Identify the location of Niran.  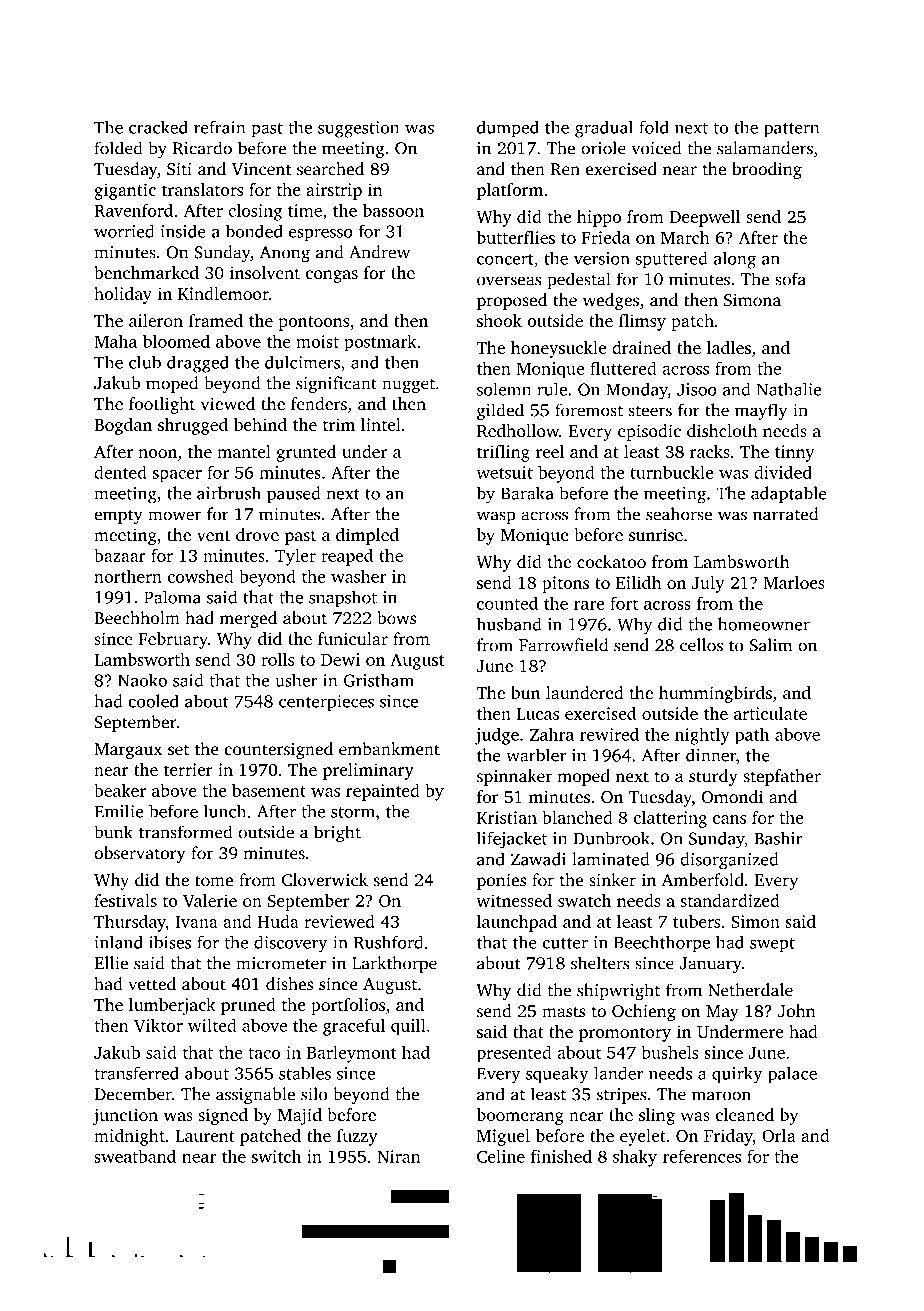
(398, 1156).
